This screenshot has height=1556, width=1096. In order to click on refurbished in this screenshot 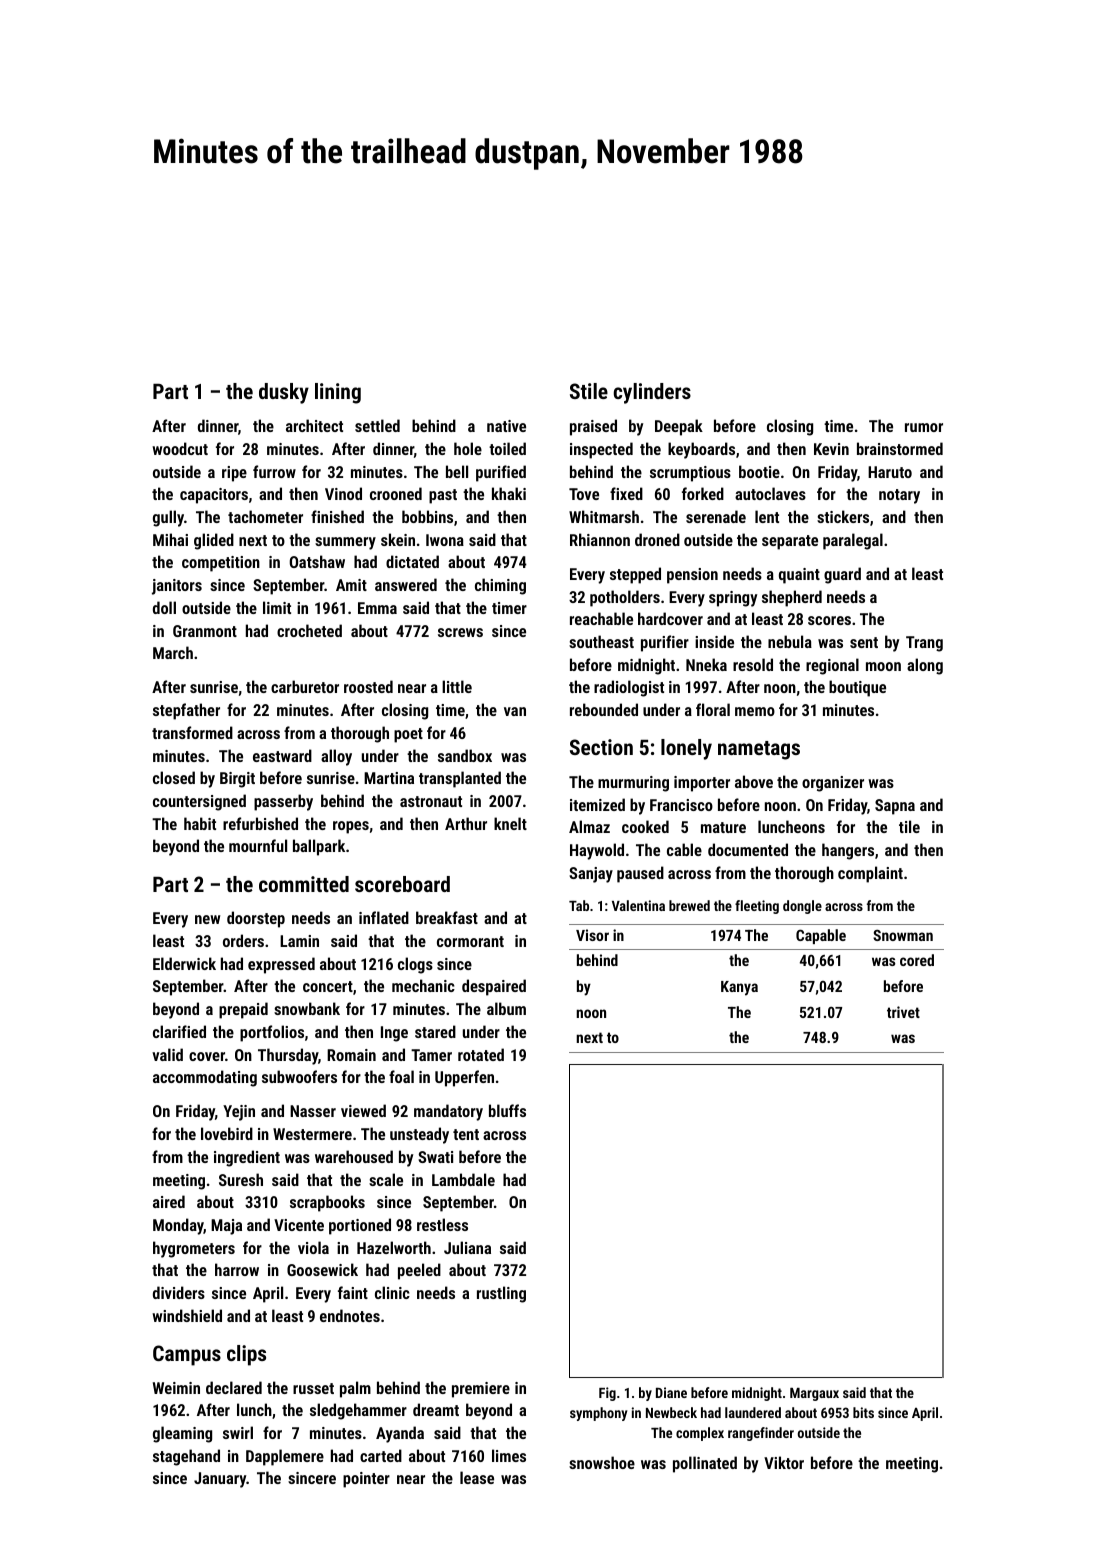, I will do `click(260, 823)`.
